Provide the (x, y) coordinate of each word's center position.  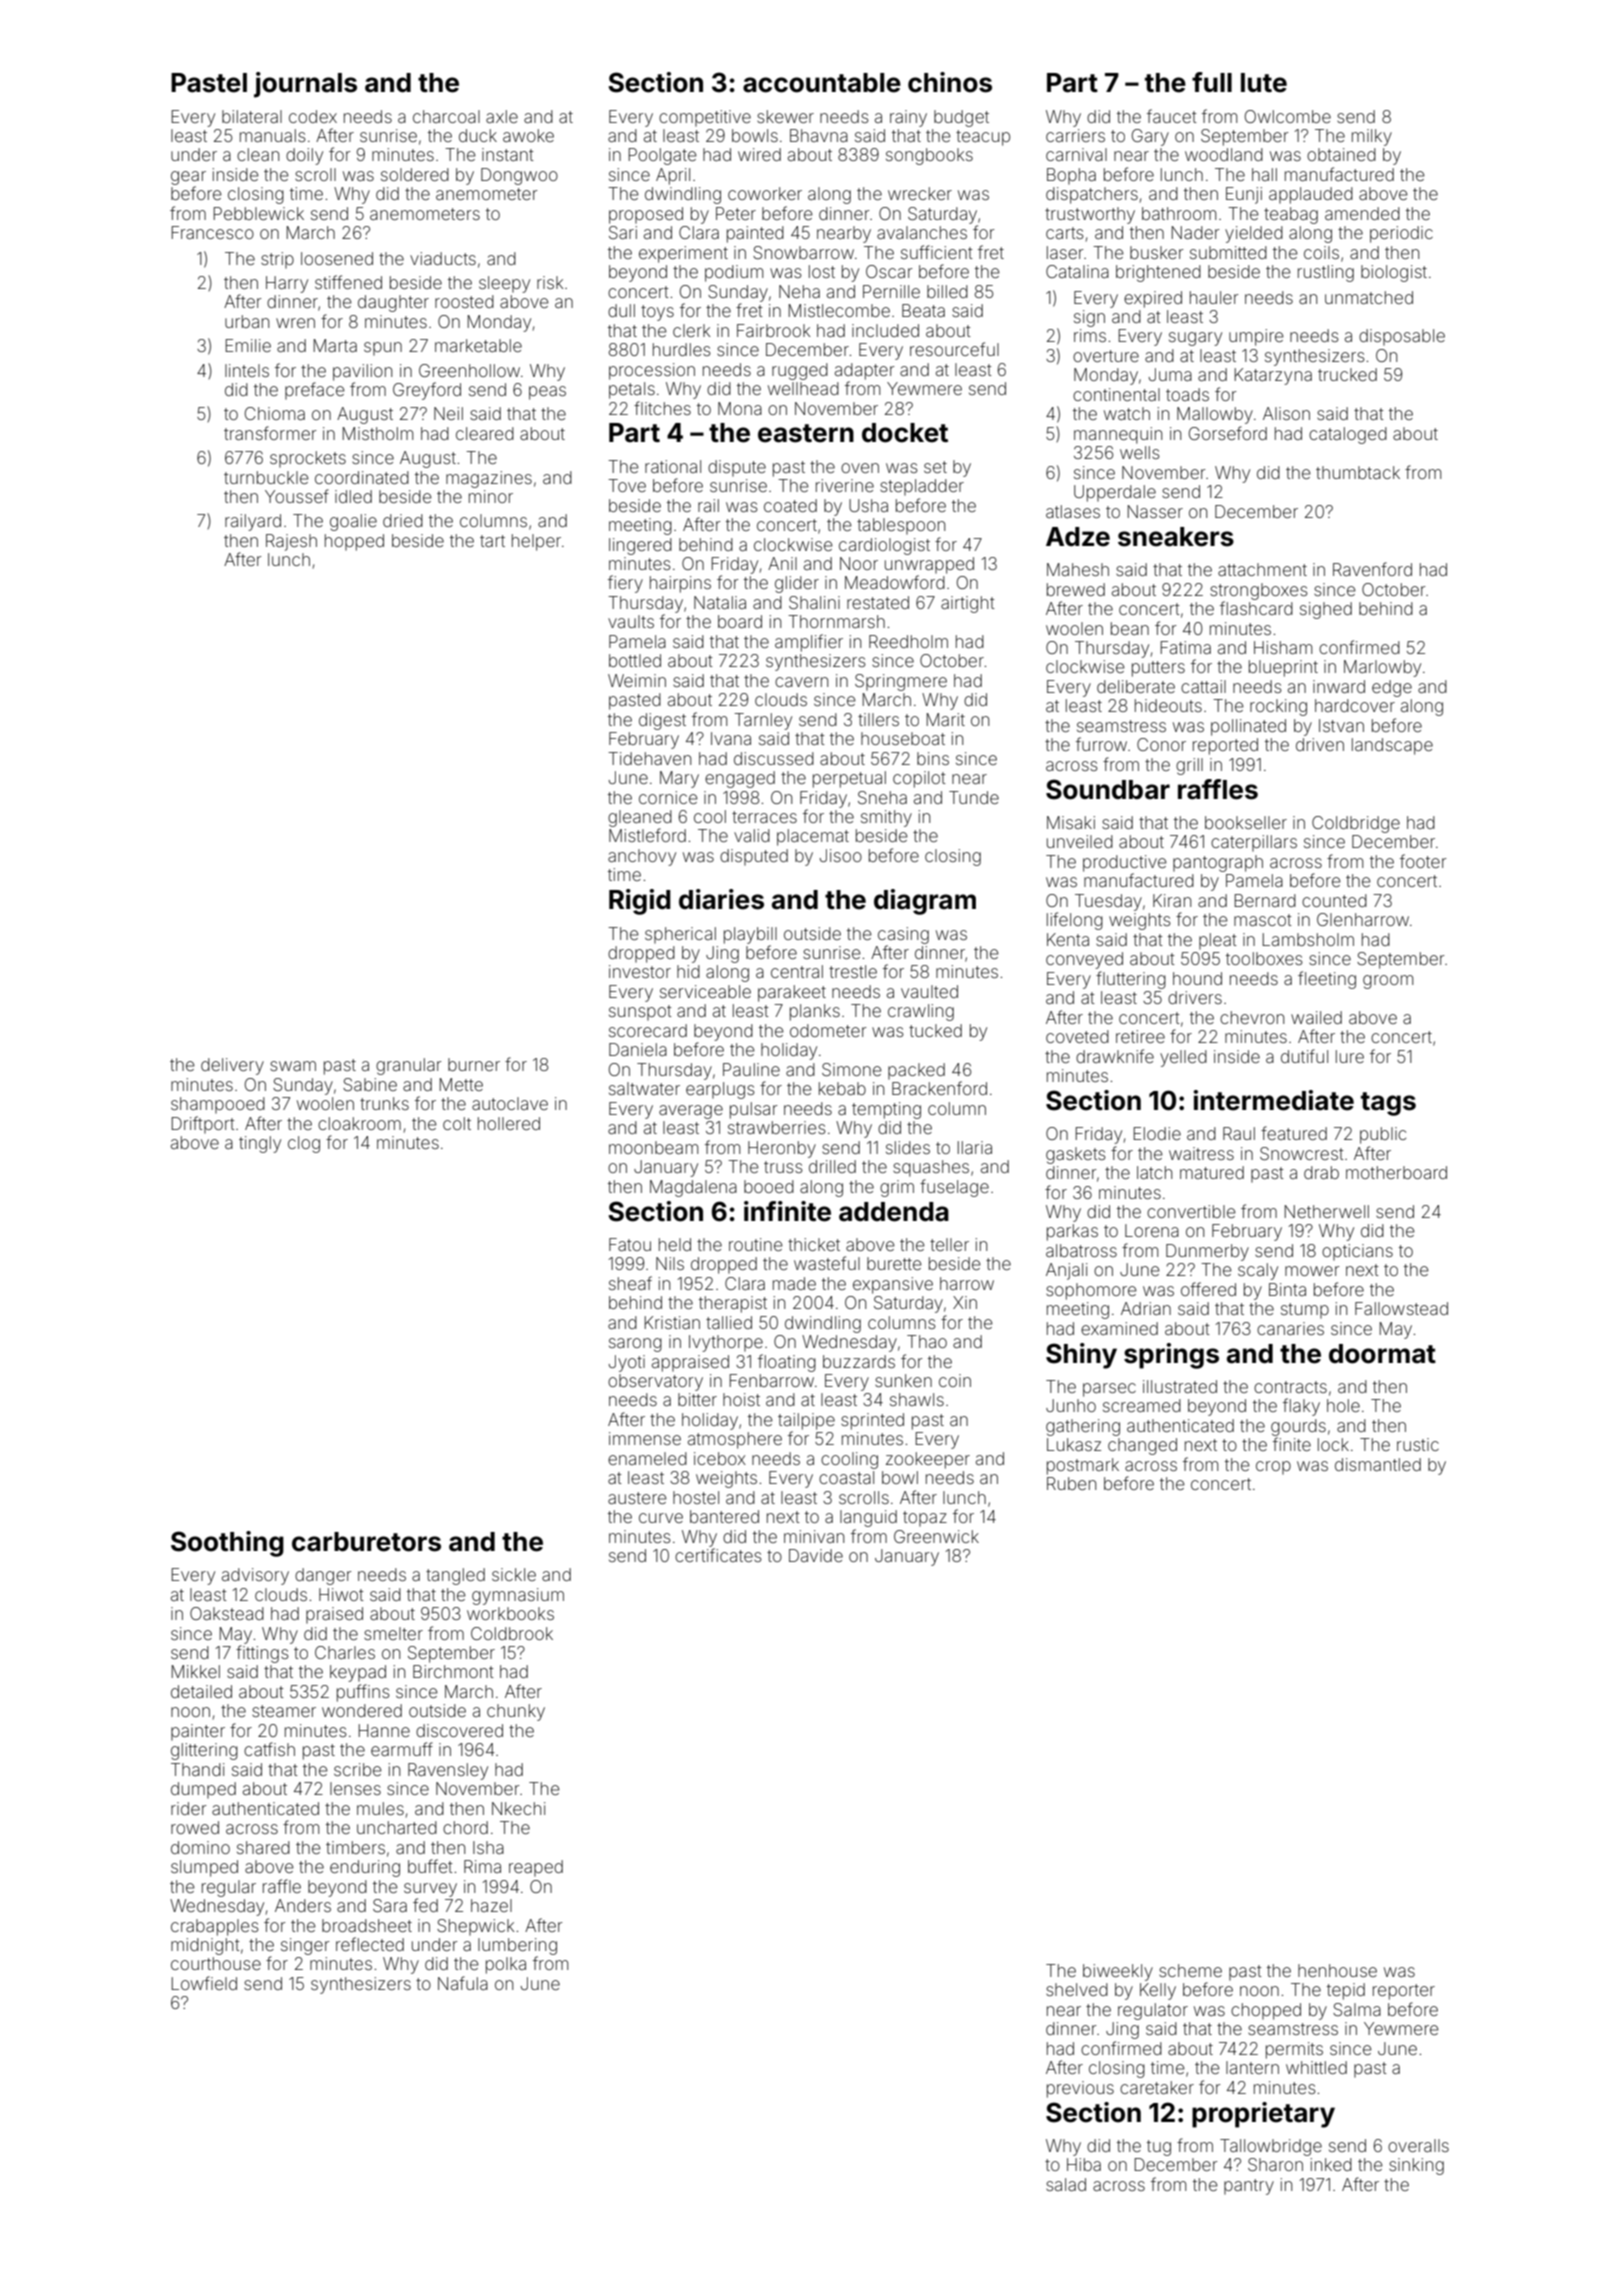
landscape (1392, 746)
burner (474, 1064)
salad (1066, 2184)
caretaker (1157, 2087)
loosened (337, 258)
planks (815, 1012)
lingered (640, 546)
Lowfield (204, 1983)
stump (1305, 1311)
